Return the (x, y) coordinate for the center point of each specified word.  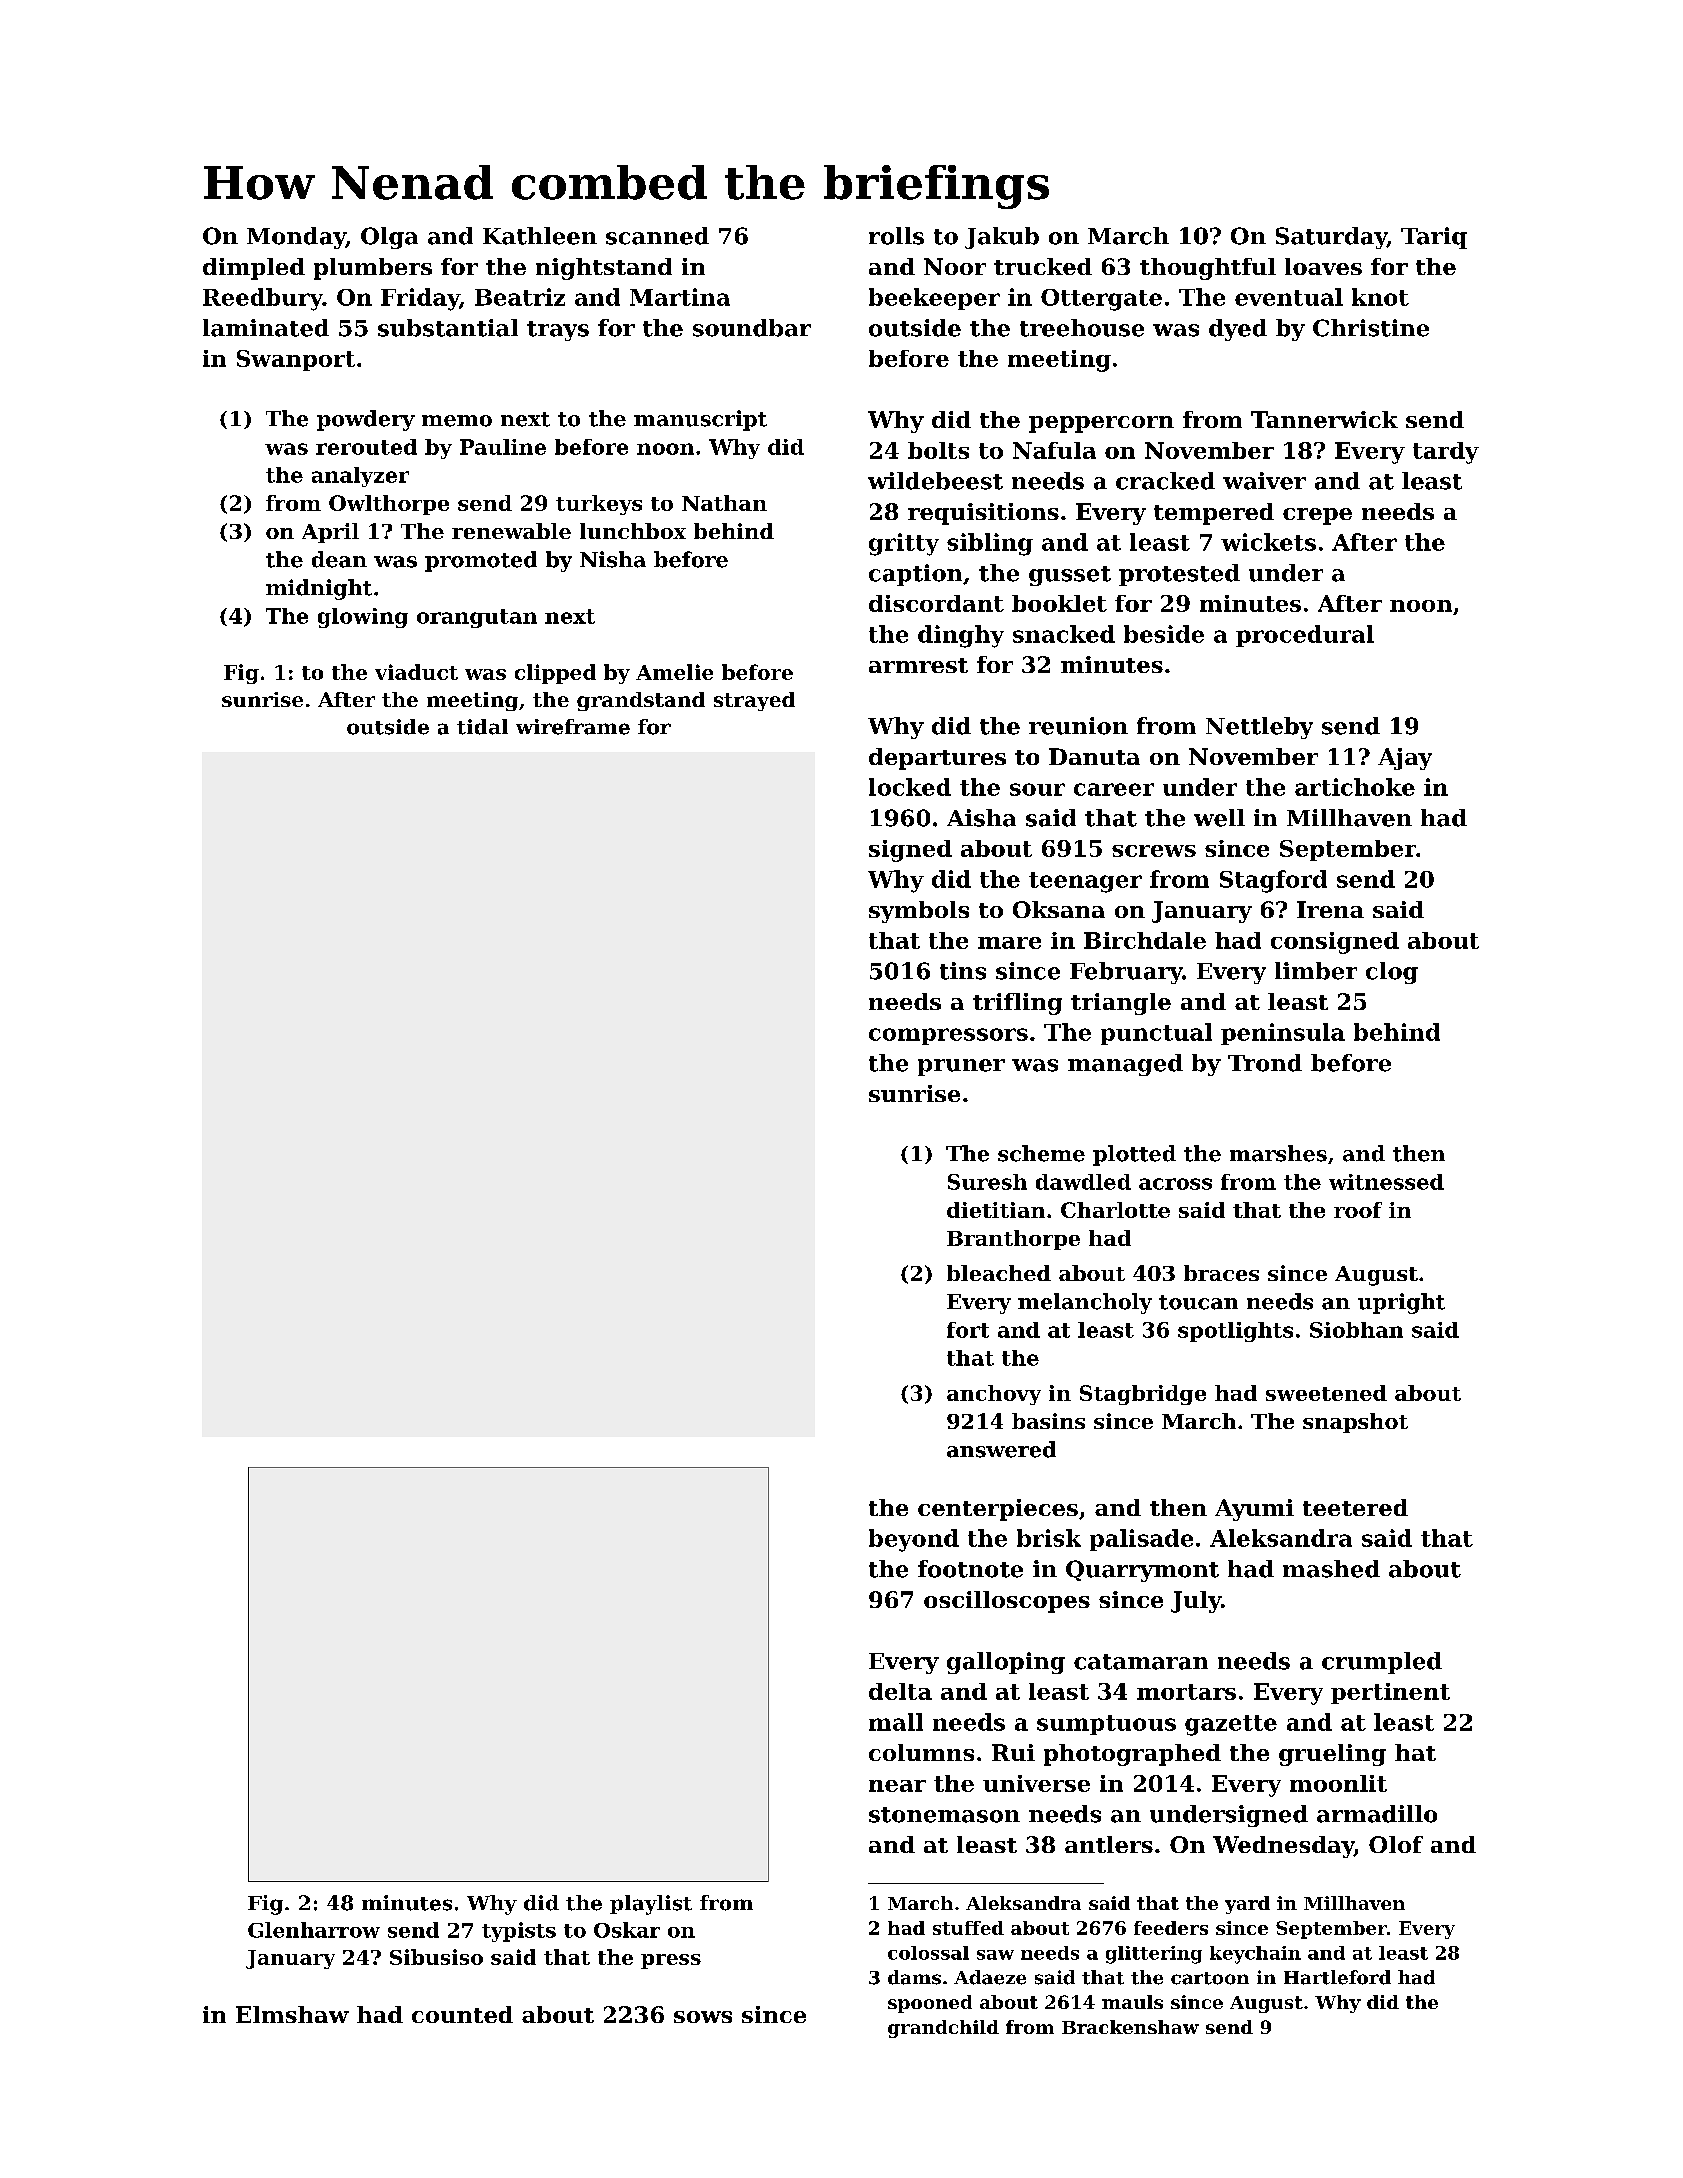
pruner (961, 1067)
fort (968, 1330)
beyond (914, 1540)
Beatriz (520, 297)
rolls (896, 236)
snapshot (1355, 1423)
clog (1392, 973)
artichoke (1355, 787)
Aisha (981, 818)
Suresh (987, 1182)
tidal (482, 727)
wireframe (573, 727)
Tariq (1434, 238)
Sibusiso (436, 1957)
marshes (1278, 1153)
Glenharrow (314, 1930)
